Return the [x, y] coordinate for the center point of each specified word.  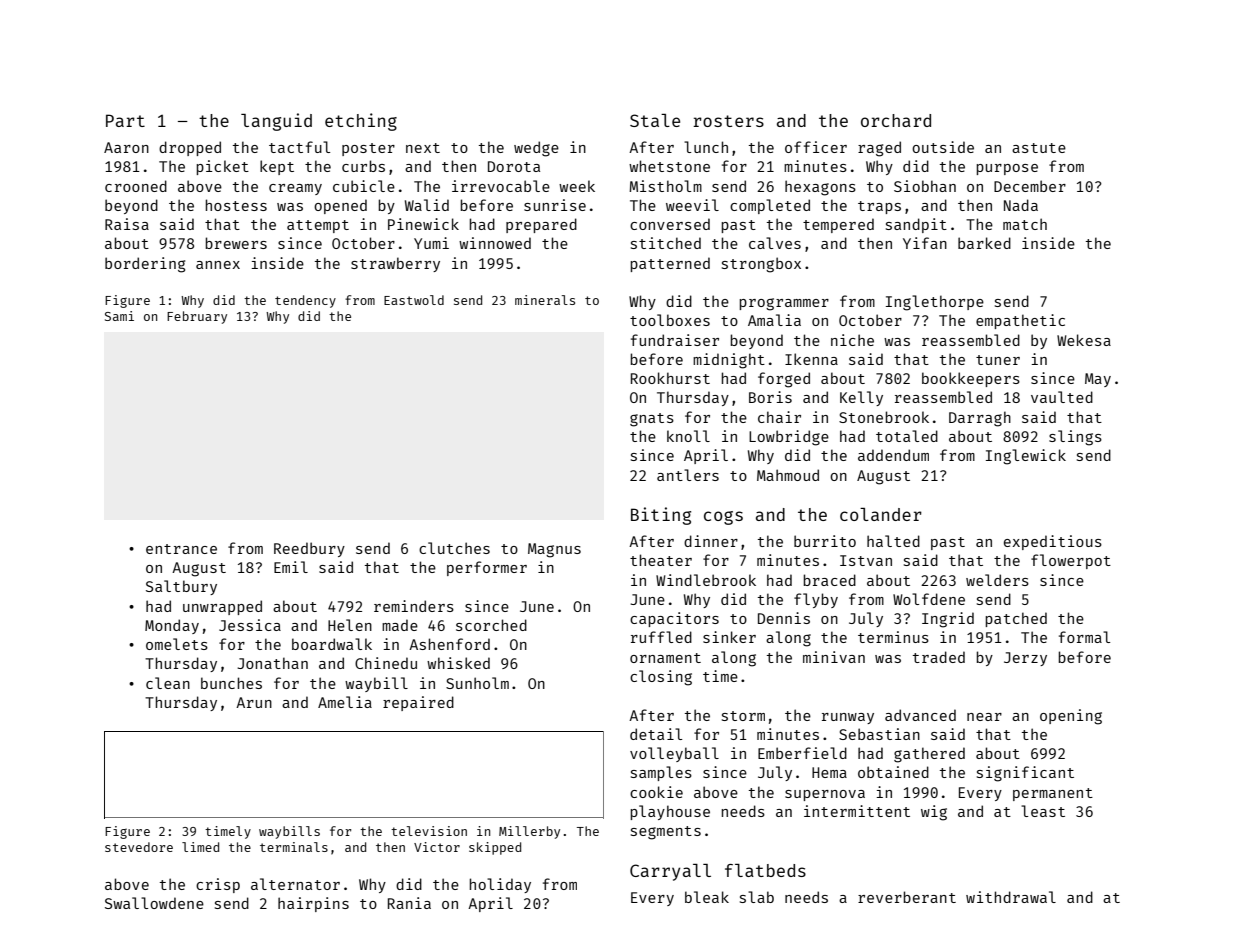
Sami [119, 316]
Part [125, 120]
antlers [688, 475]
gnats [652, 420]
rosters [728, 121]
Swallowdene [154, 903]
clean [168, 683]
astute [1039, 148]
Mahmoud [788, 475]
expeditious [1053, 542]
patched [1016, 619]
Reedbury [309, 549]
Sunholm [477, 683]
